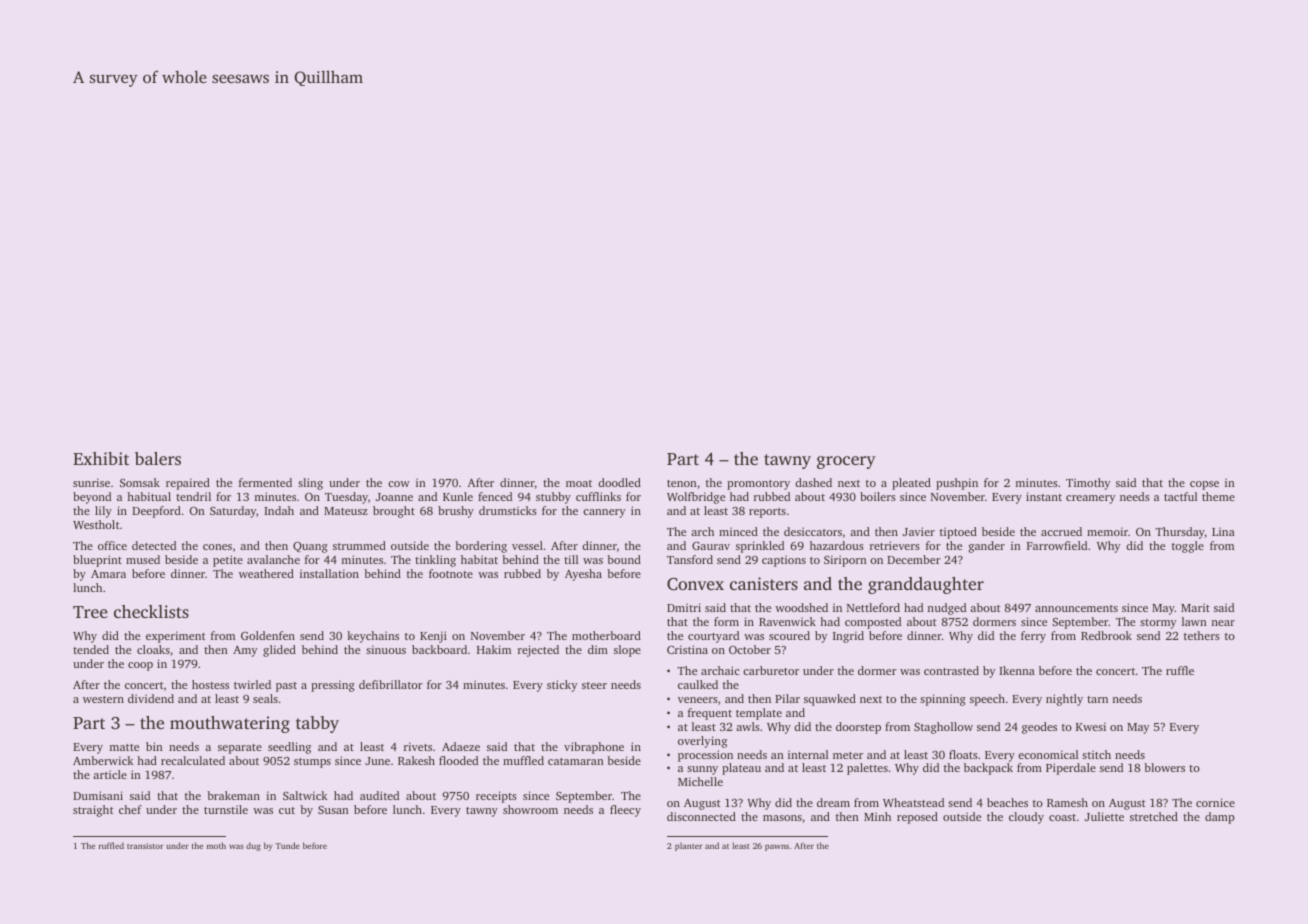  What do you see at coordinates (726, 621) in the document?
I see `form` at bounding box center [726, 621].
